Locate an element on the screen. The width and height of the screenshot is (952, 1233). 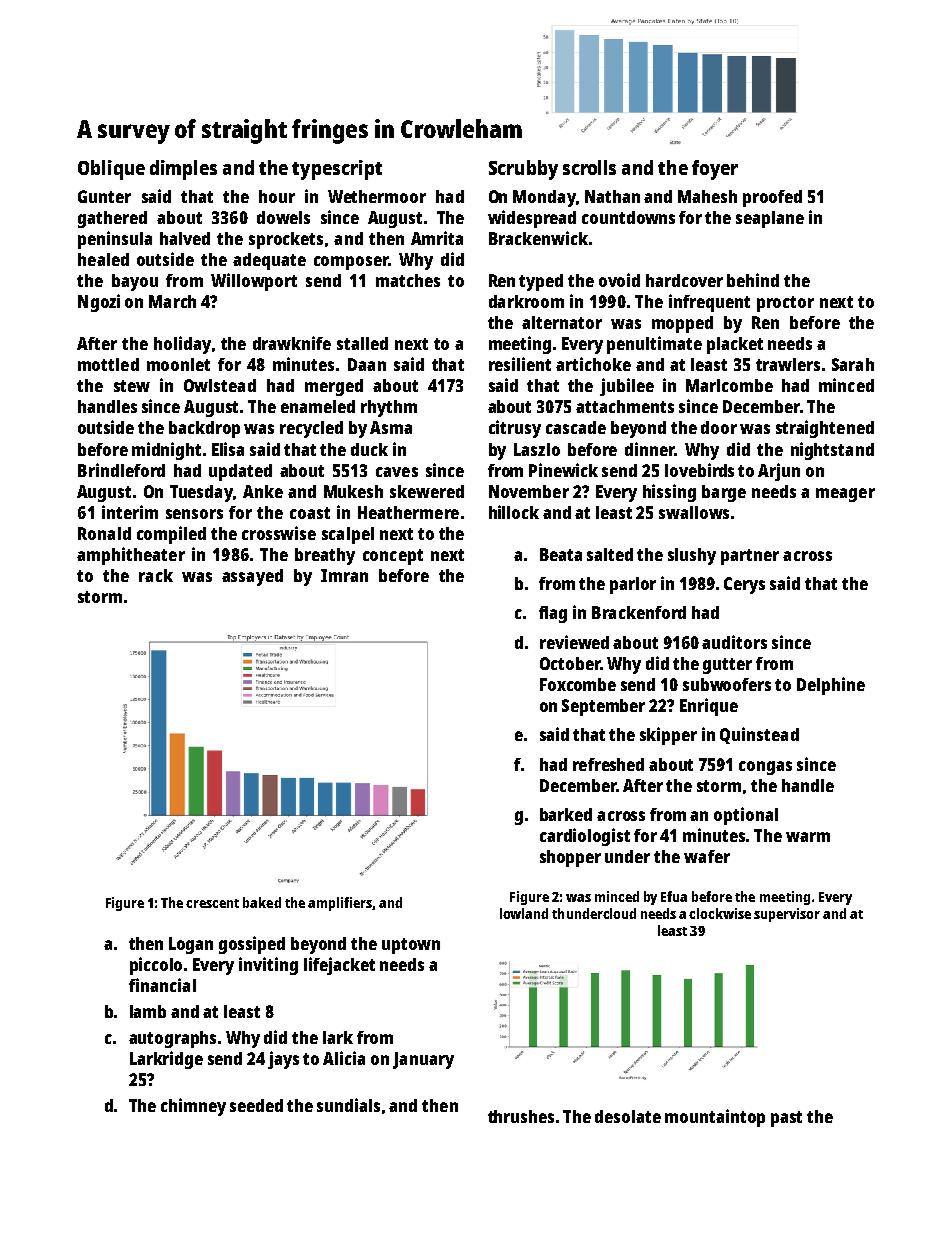
amphitheater is located at coordinates (131, 556).
